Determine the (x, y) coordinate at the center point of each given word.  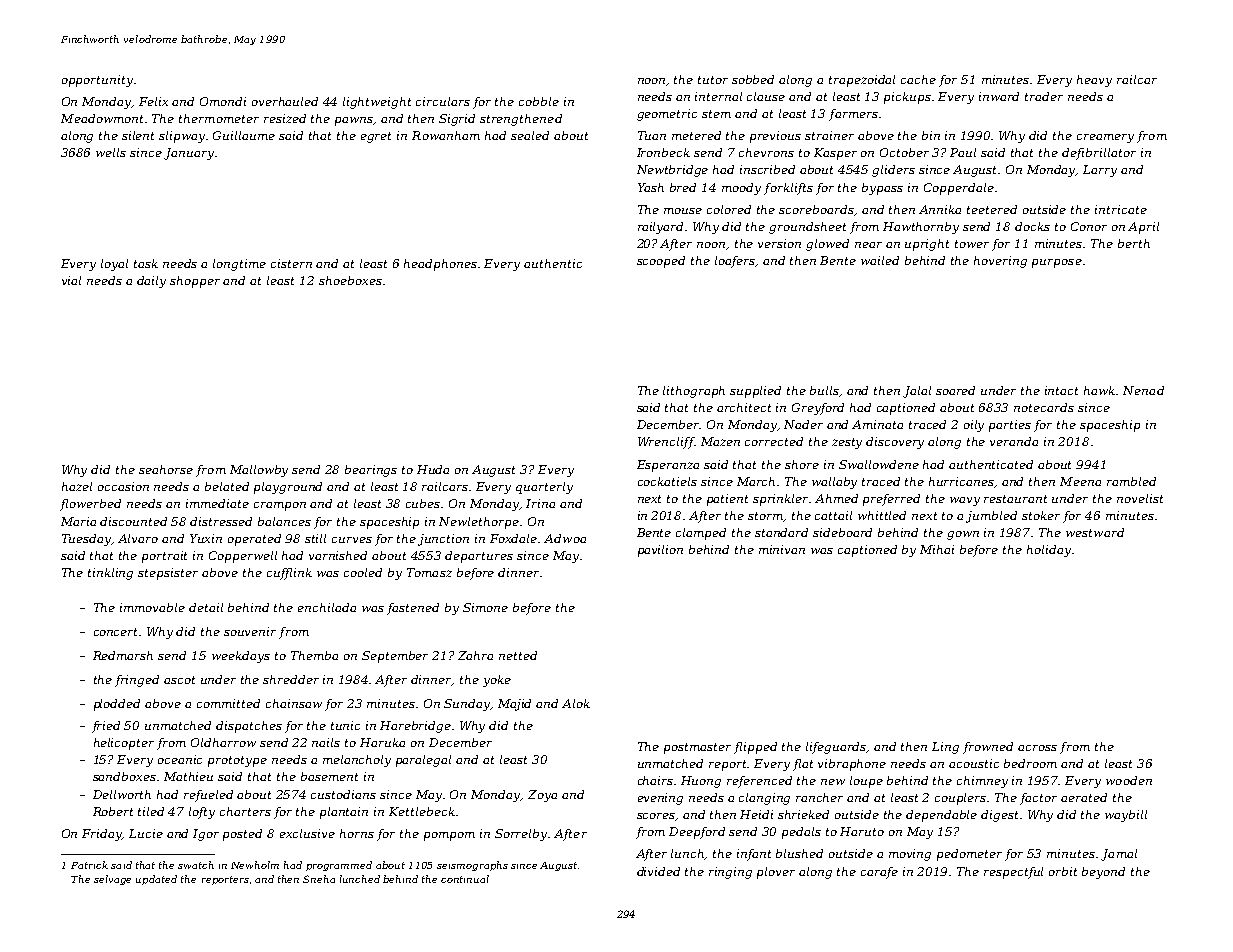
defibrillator (1099, 154)
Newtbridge (672, 171)
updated (156, 880)
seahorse (166, 469)
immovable (152, 607)
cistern (291, 263)
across (1037, 748)
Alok (576, 703)
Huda (433, 469)
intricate (1121, 209)
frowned (988, 748)
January (189, 154)
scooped (661, 262)
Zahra (475, 655)
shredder (291, 679)
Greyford (818, 409)
